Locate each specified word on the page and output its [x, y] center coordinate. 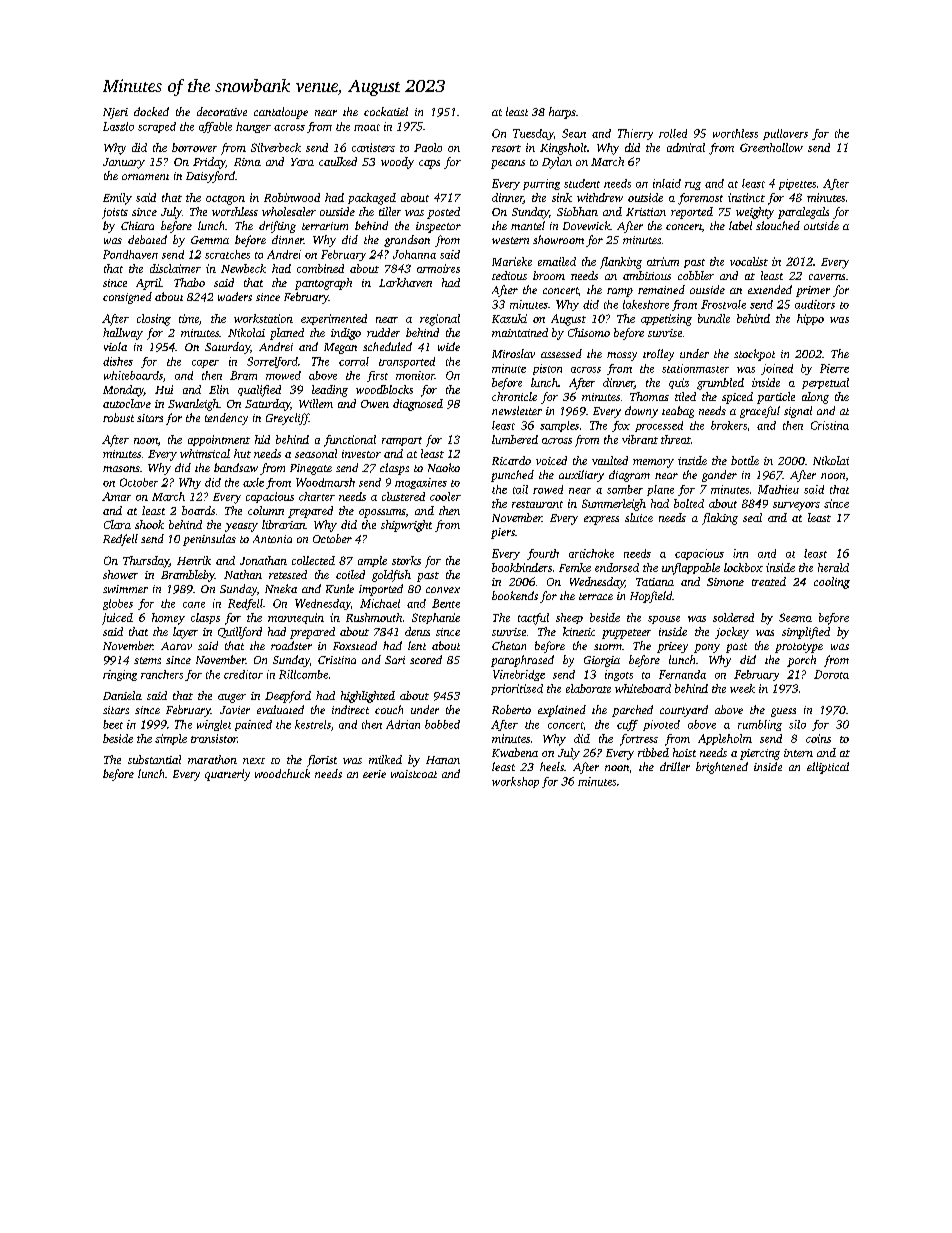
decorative [222, 111]
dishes [118, 361]
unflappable [691, 569]
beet [113, 724]
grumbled [720, 384]
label [740, 225]
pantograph [323, 284]
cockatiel [386, 111]
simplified [806, 633]
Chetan [509, 645]
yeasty [241, 527]
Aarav [176, 646]
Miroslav [513, 353]
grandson [407, 241]
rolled [673, 133]
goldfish [391, 576]
